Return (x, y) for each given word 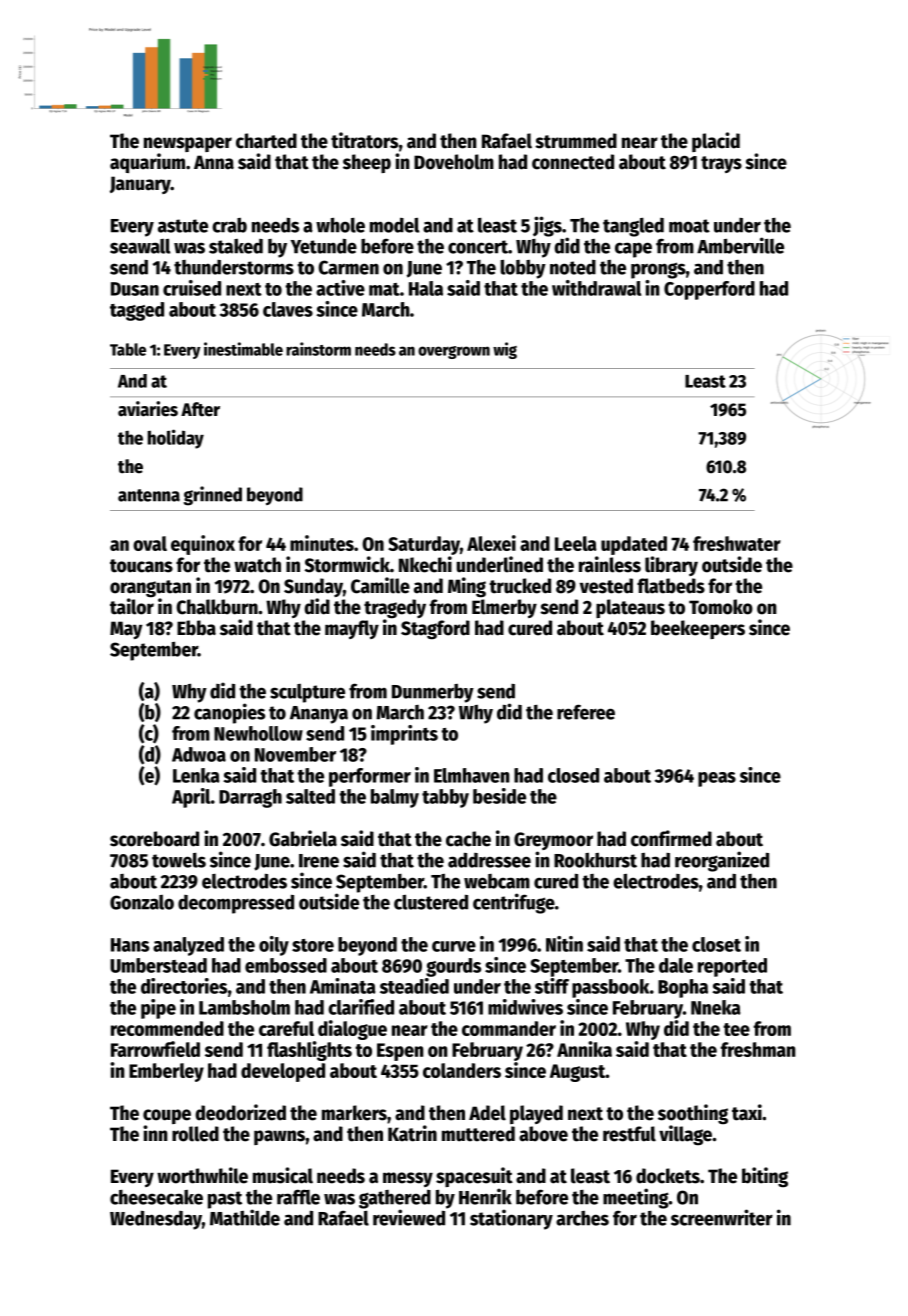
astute (183, 226)
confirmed (671, 838)
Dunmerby (433, 693)
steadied (414, 986)
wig (505, 350)
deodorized (240, 1112)
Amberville (740, 245)
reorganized (722, 861)
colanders (462, 1070)
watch (257, 565)
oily (274, 946)
